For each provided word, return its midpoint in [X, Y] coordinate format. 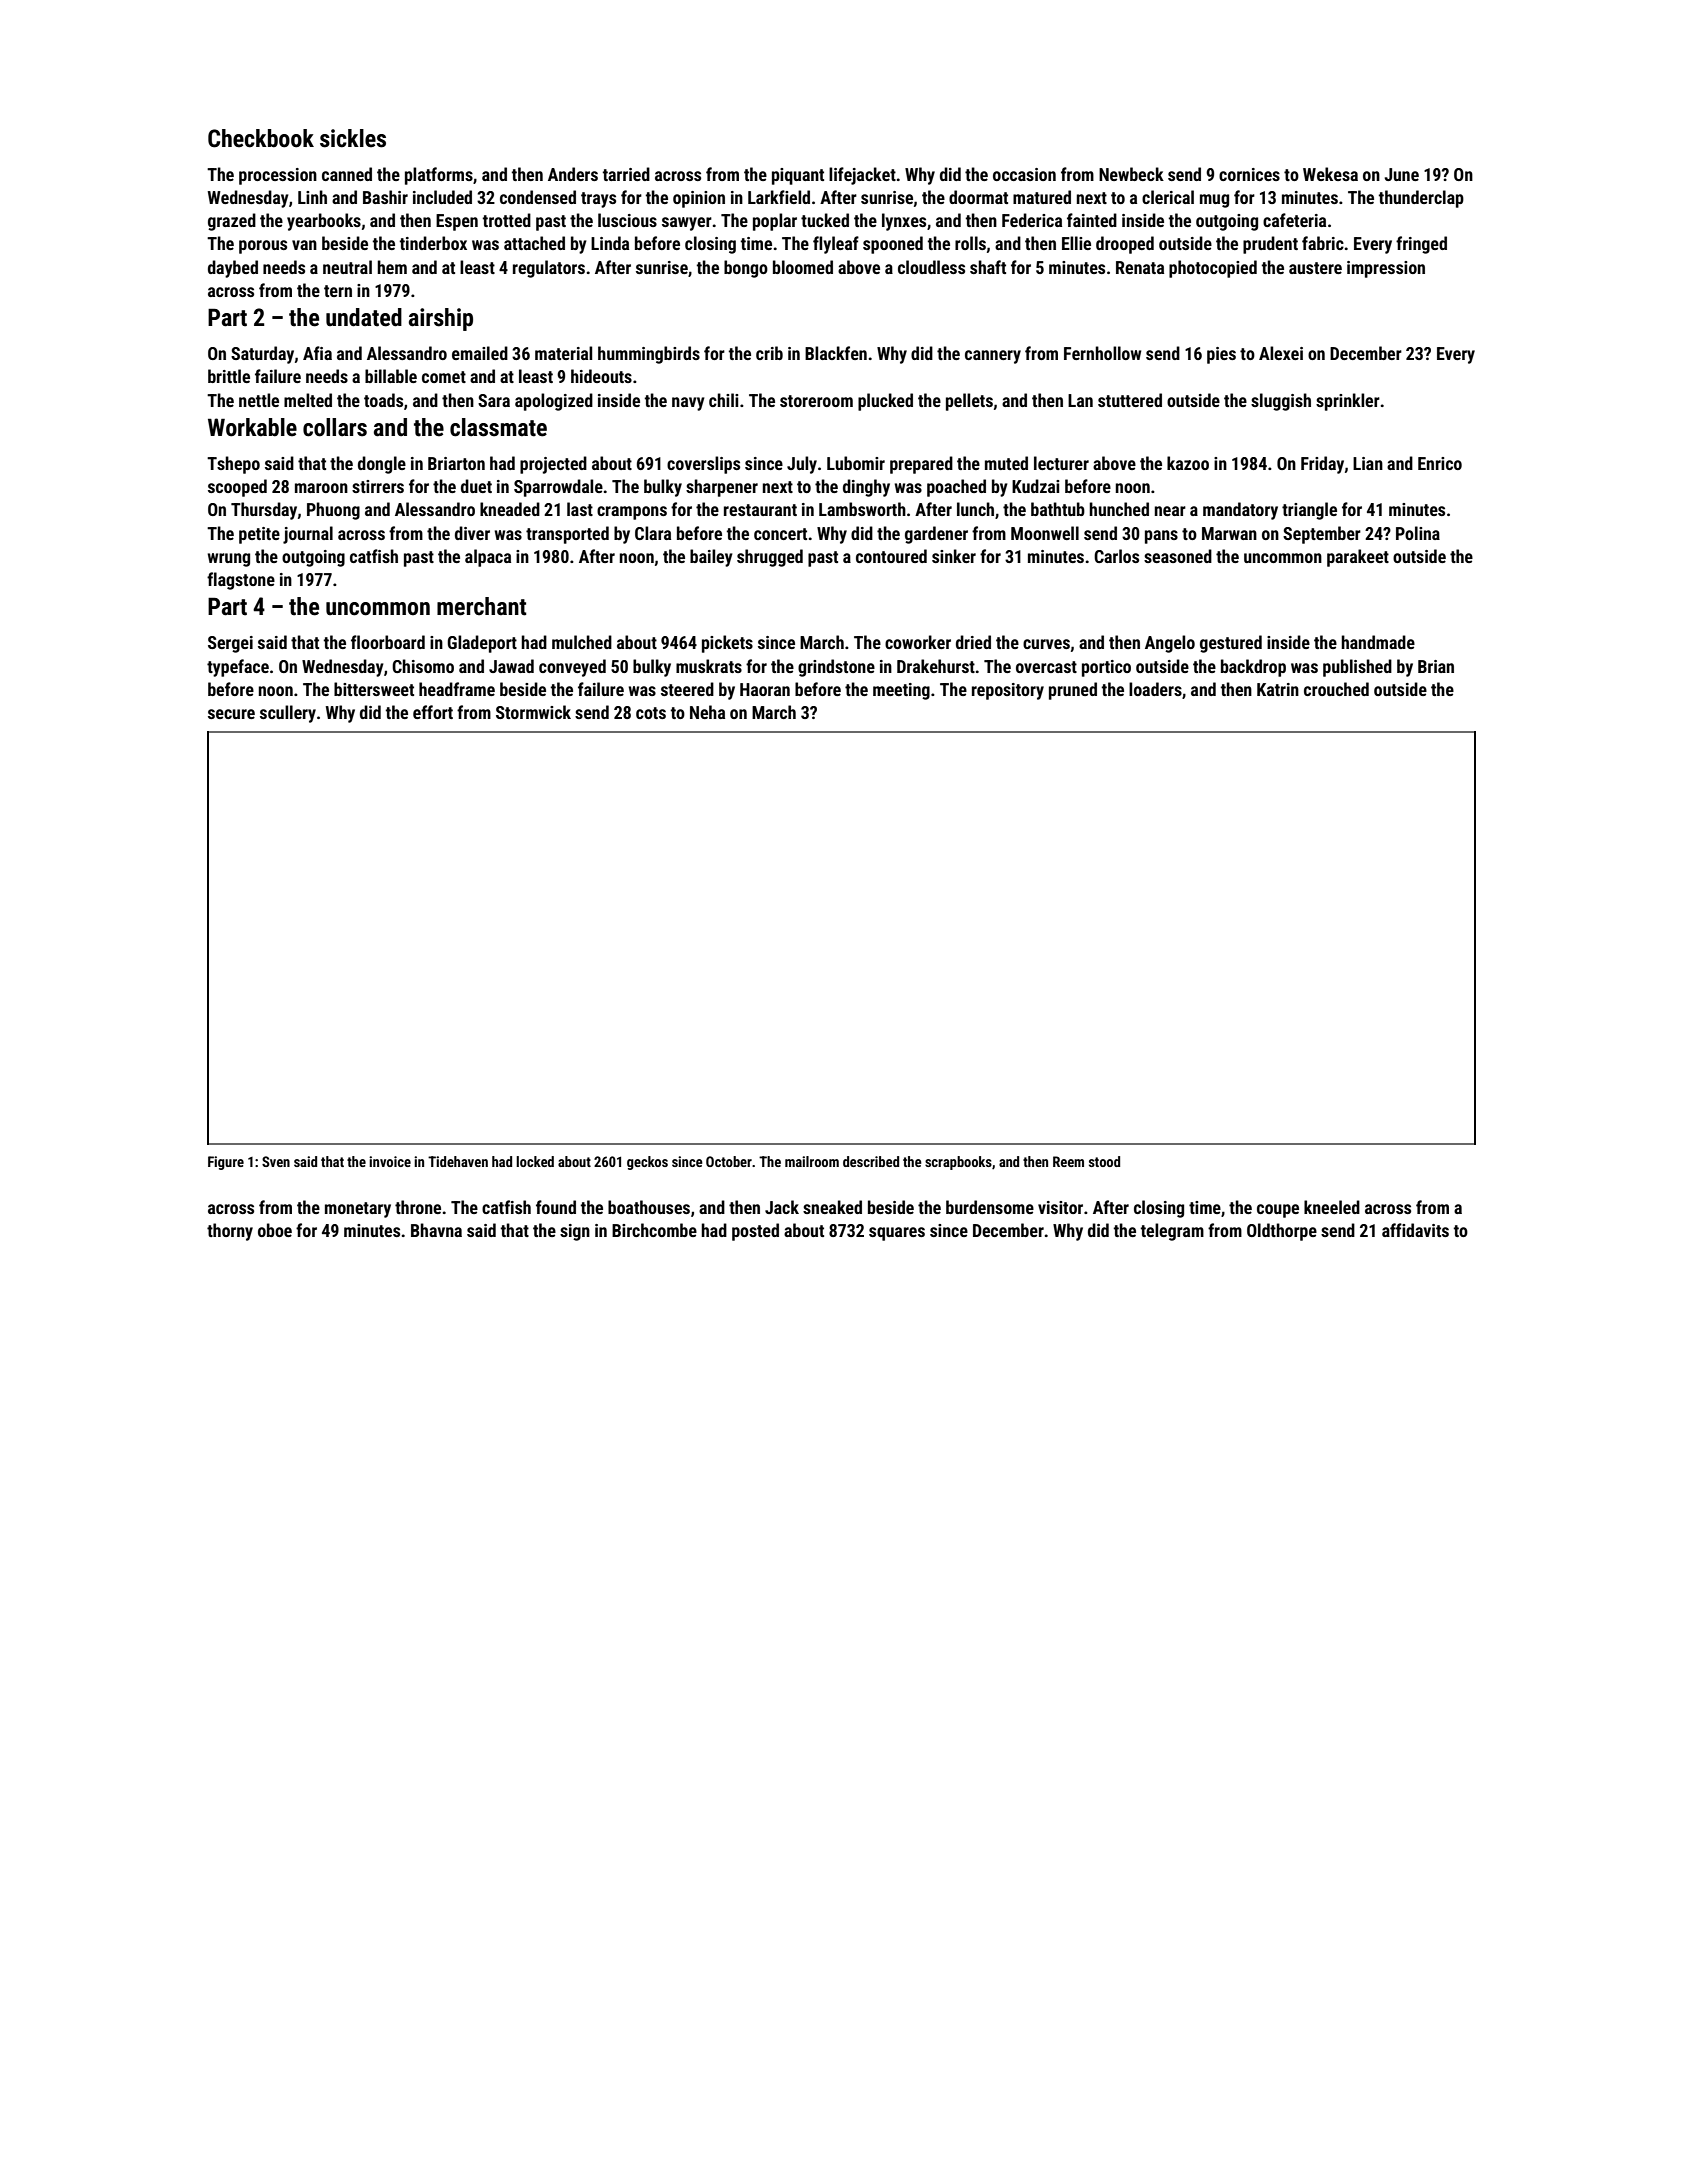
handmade [1378, 642]
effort [433, 712]
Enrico [1440, 463]
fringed [1421, 245]
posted [755, 1232]
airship [441, 319]
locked [535, 1161]
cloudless [931, 267]
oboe [275, 1230]
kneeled [1332, 1207]
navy [688, 404]
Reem [1068, 1161]
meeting [901, 691]
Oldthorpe [1282, 1232]
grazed [232, 222]
